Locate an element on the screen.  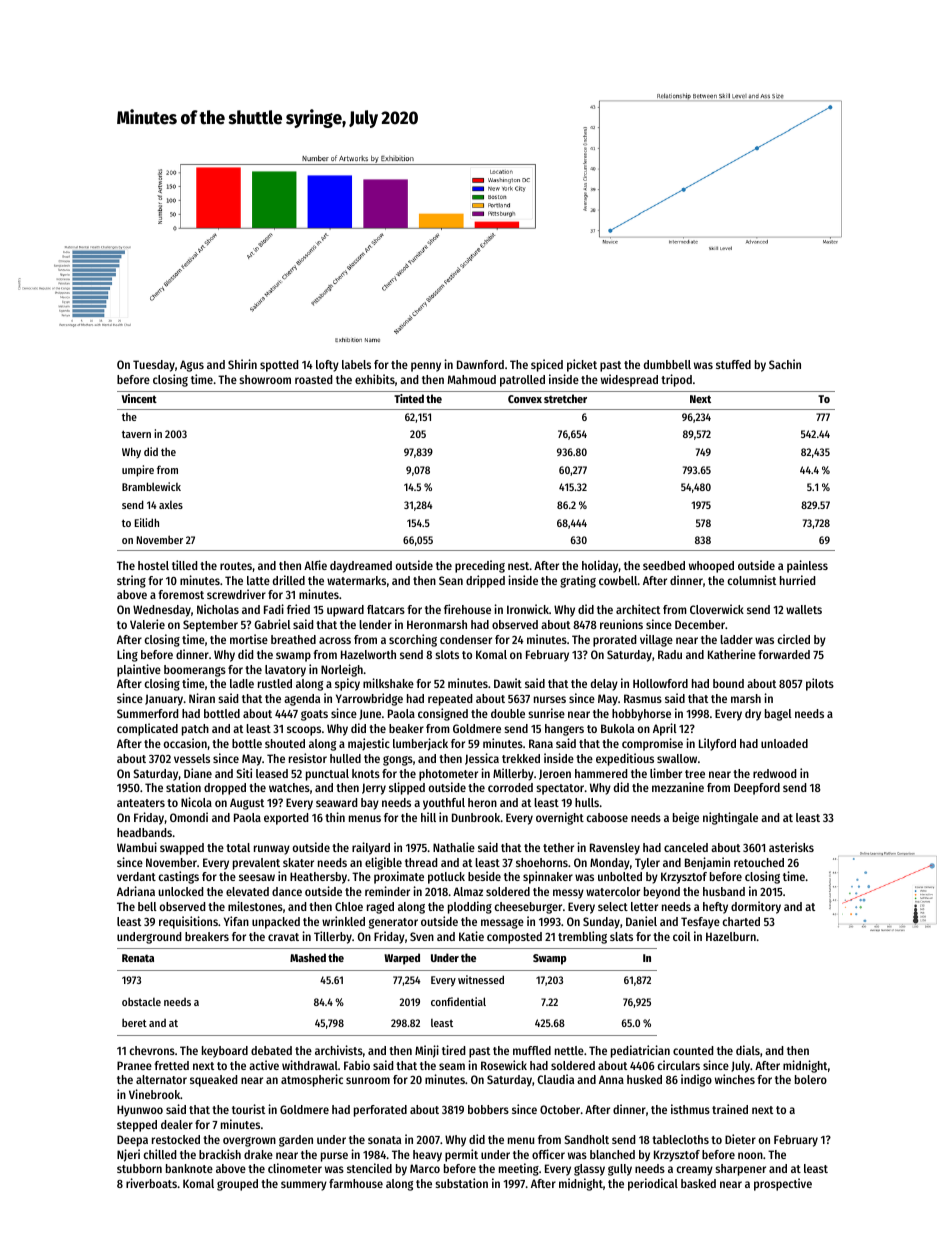
whooped is located at coordinates (711, 567).
